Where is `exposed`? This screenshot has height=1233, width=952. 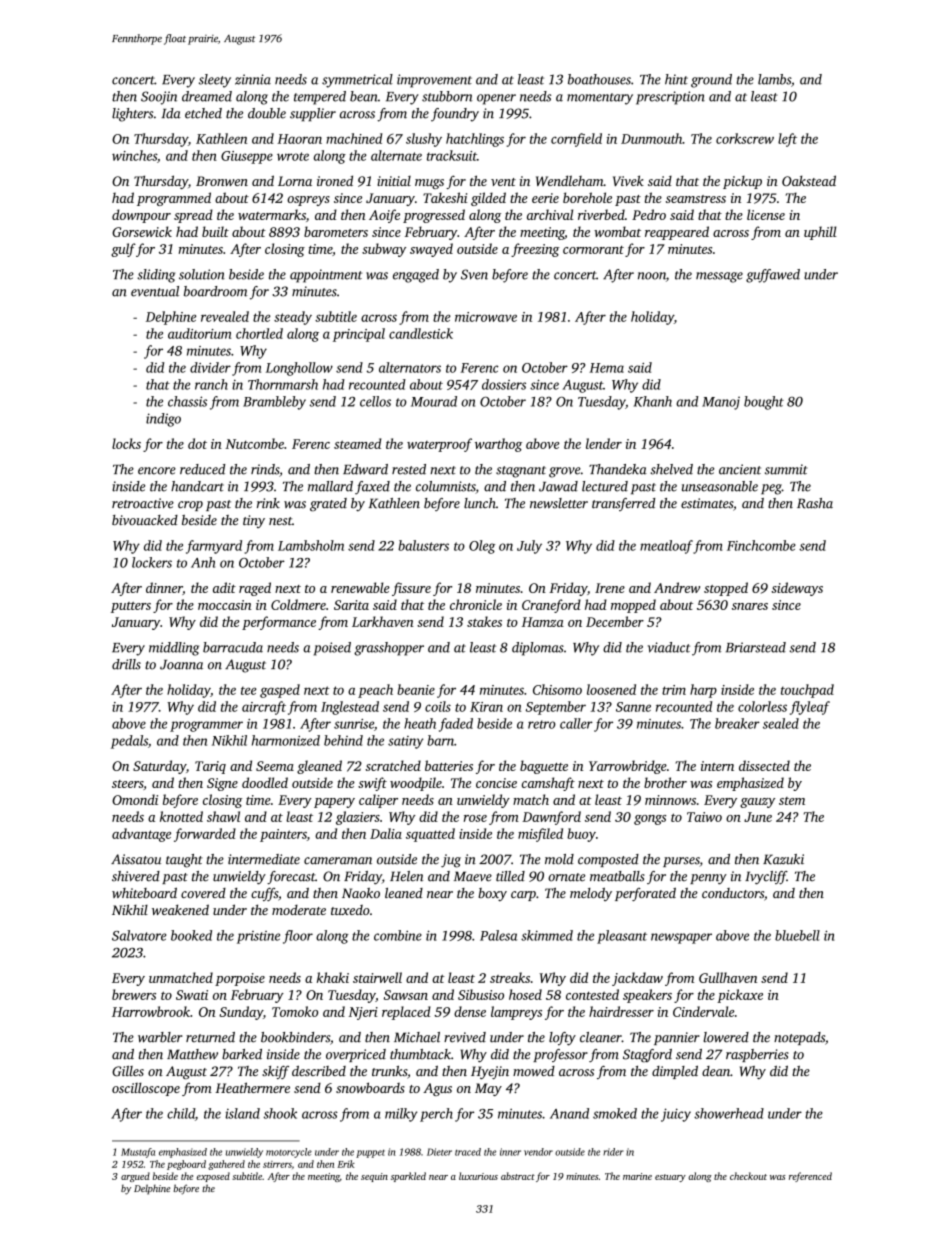
exposed is located at coordinates (213, 1177).
